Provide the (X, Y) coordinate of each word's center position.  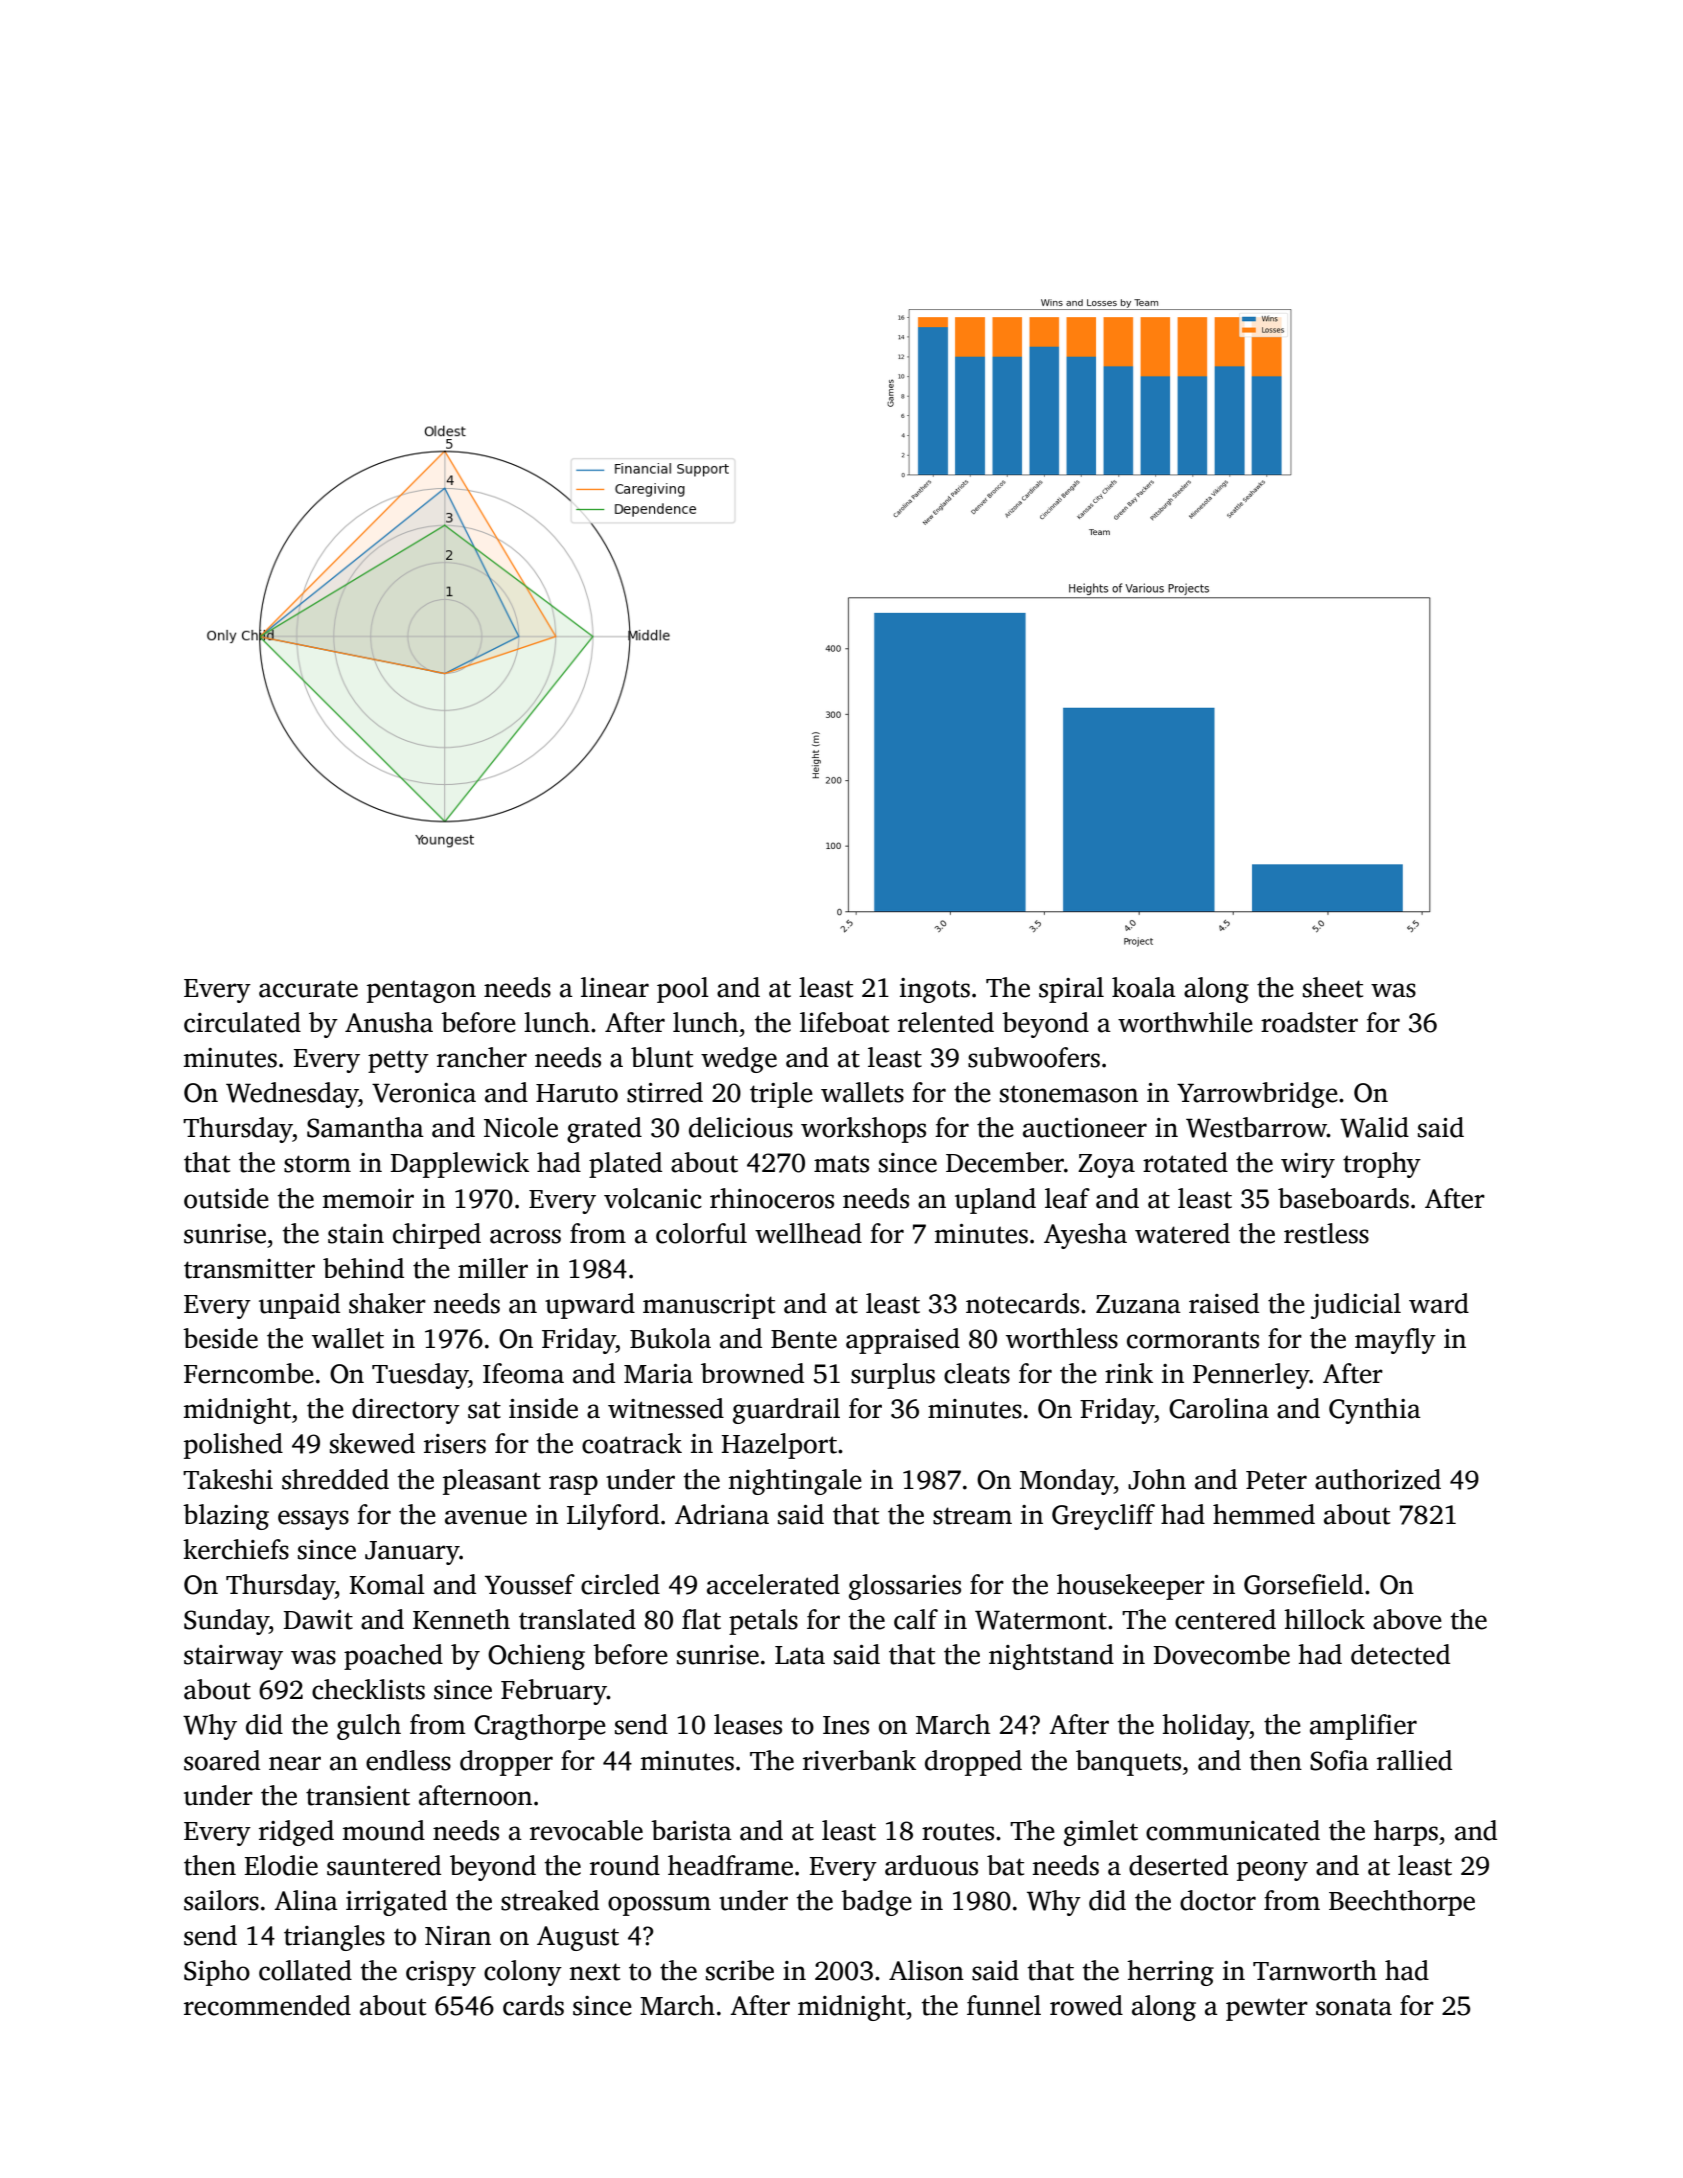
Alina (306, 1900)
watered (1182, 1233)
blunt (662, 1057)
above (1407, 1619)
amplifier (1363, 1727)
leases (748, 1724)
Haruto (577, 1093)
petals (763, 1622)
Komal (387, 1584)
